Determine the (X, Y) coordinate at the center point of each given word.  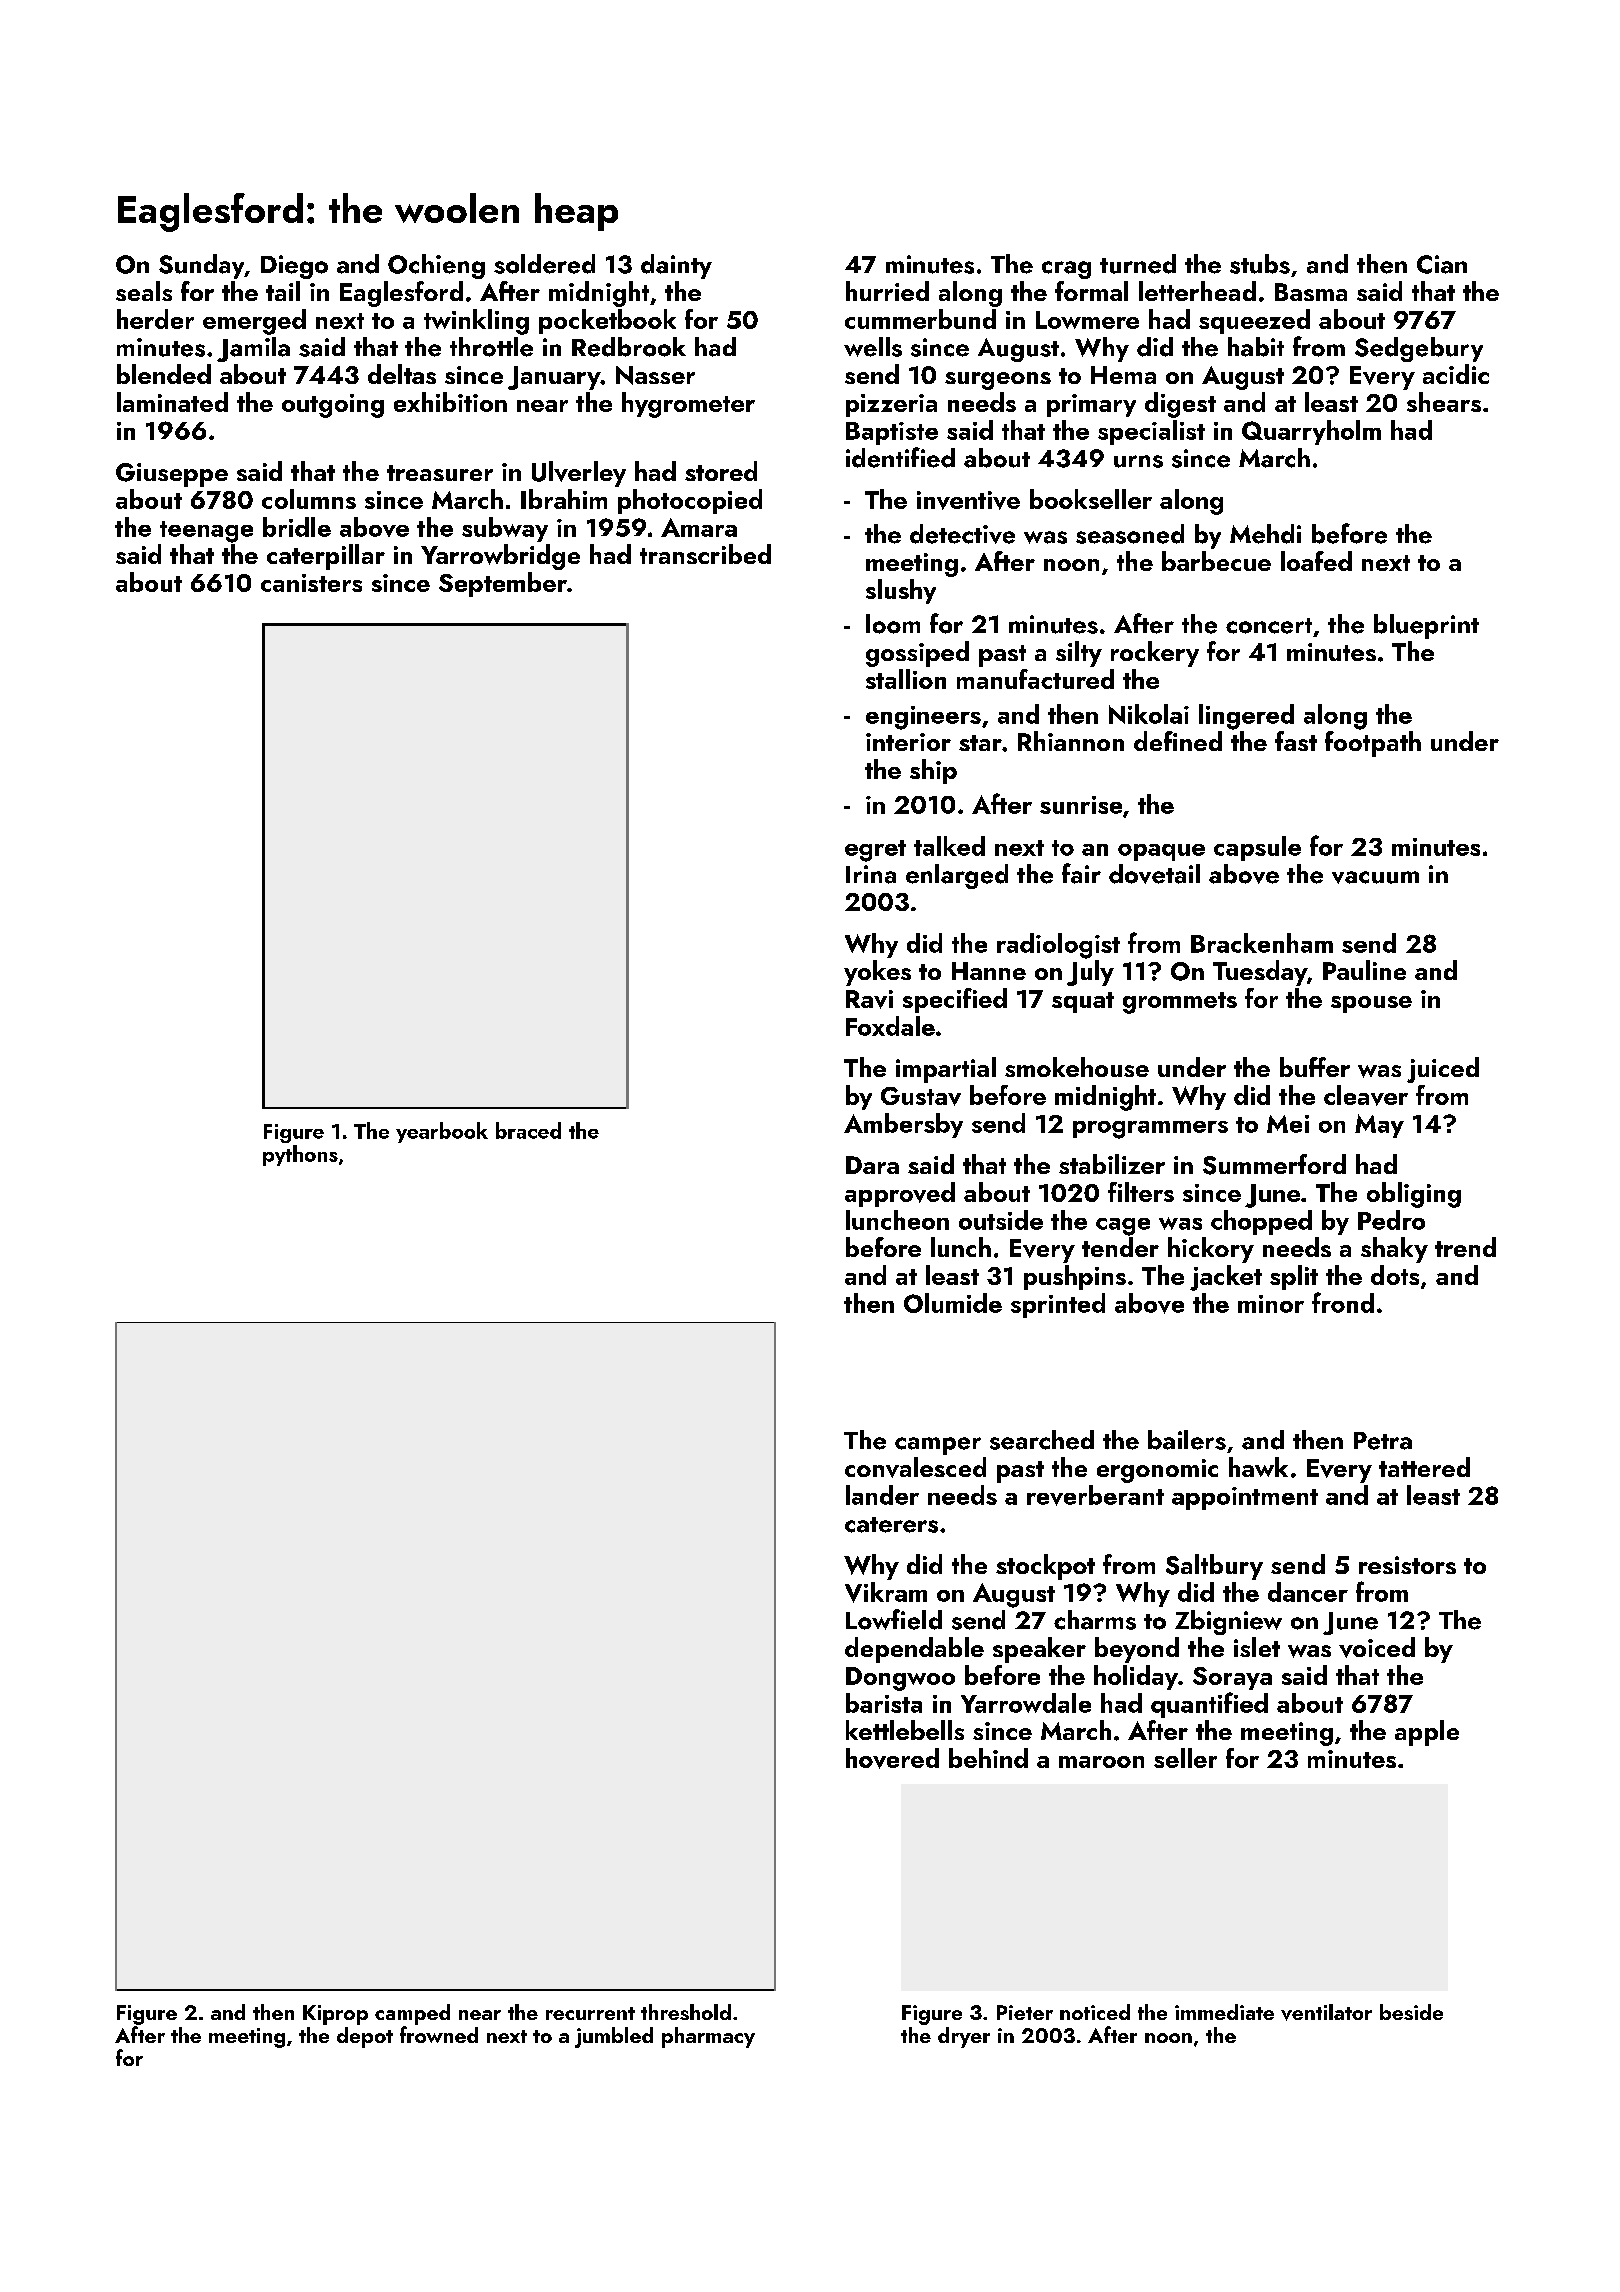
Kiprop (335, 2015)
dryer (964, 2037)
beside (1411, 2012)
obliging (1414, 1195)
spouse (1371, 1004)
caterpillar (326, 557)
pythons (300, 1155)
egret (875, 851)
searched (1042, 1440)
